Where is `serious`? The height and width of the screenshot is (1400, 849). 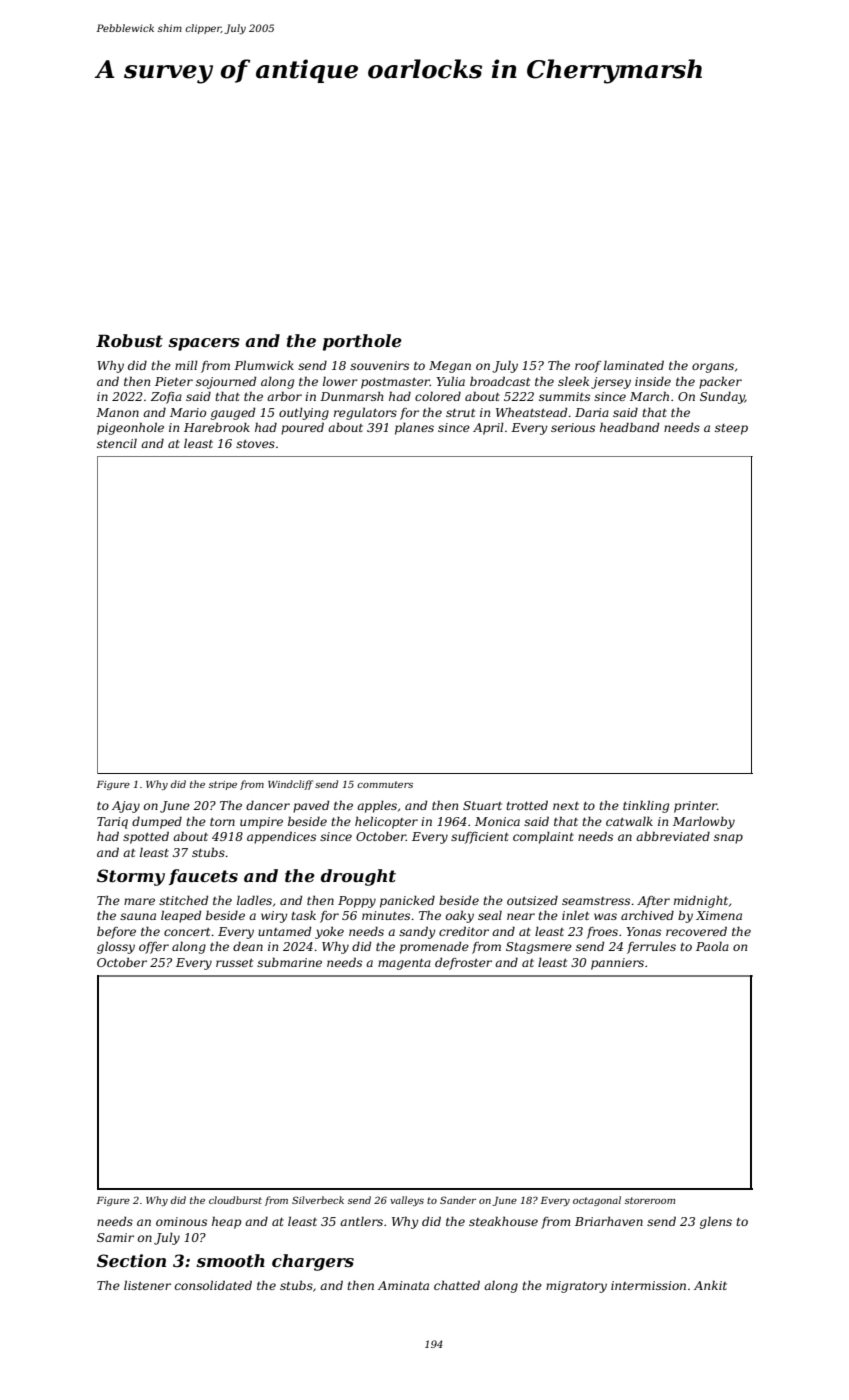
serious is located at coordinates (573, 427).
